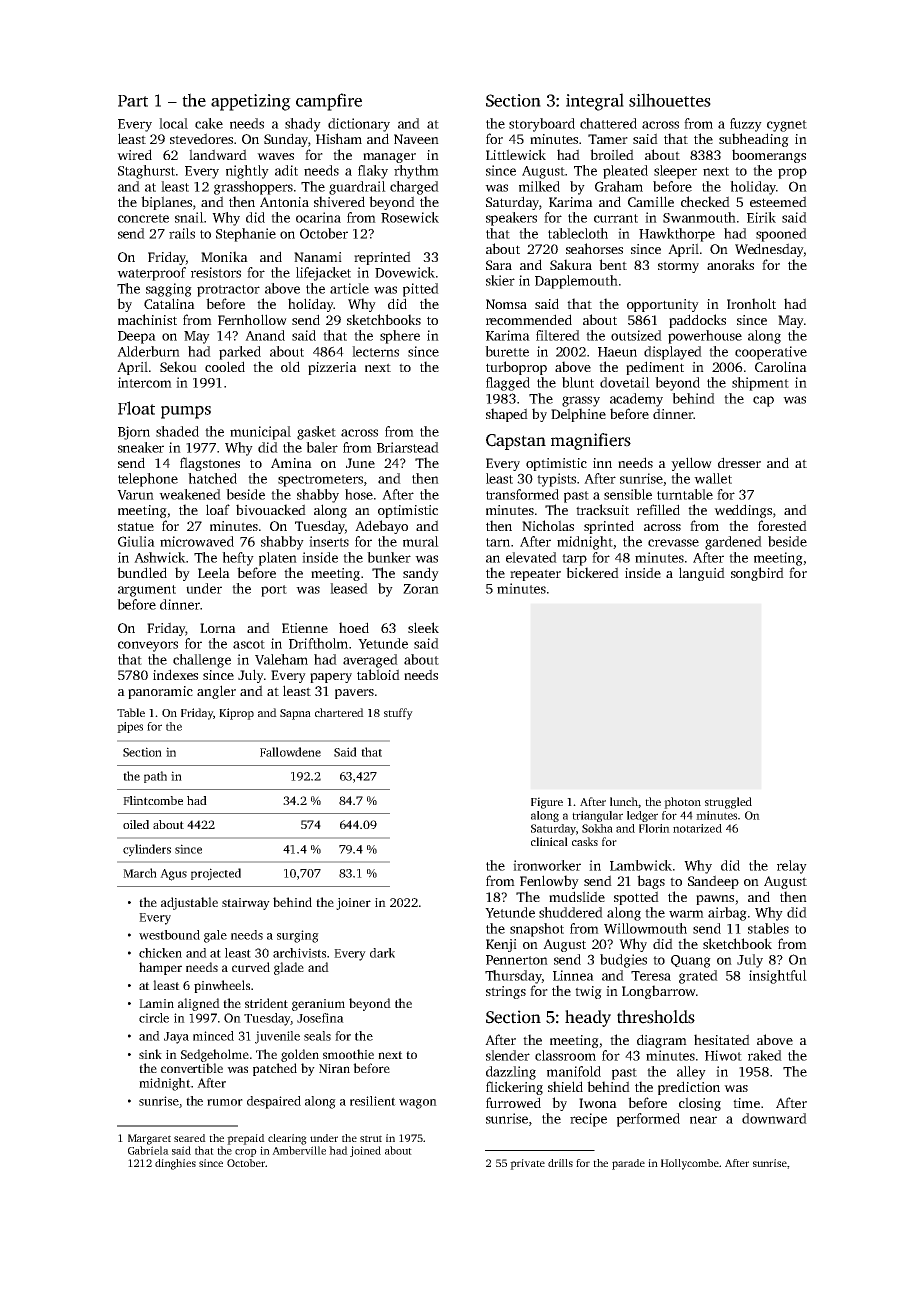  What do you see at coordinates (145, 382) in the screenshot?
I see `intercom` at bounding box center [145, 382].
